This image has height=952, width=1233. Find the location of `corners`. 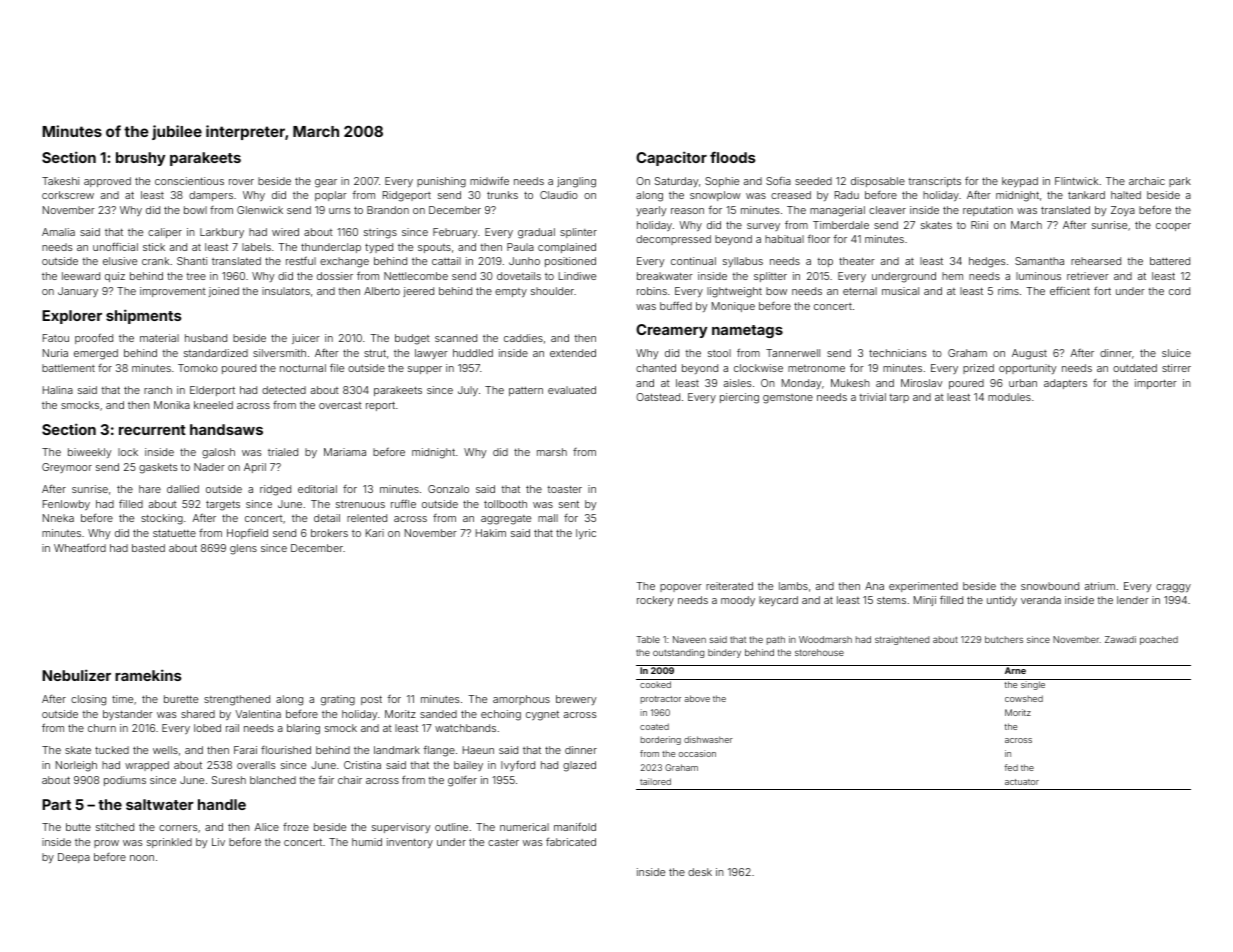

corners is located at coordinates (178, 828).
